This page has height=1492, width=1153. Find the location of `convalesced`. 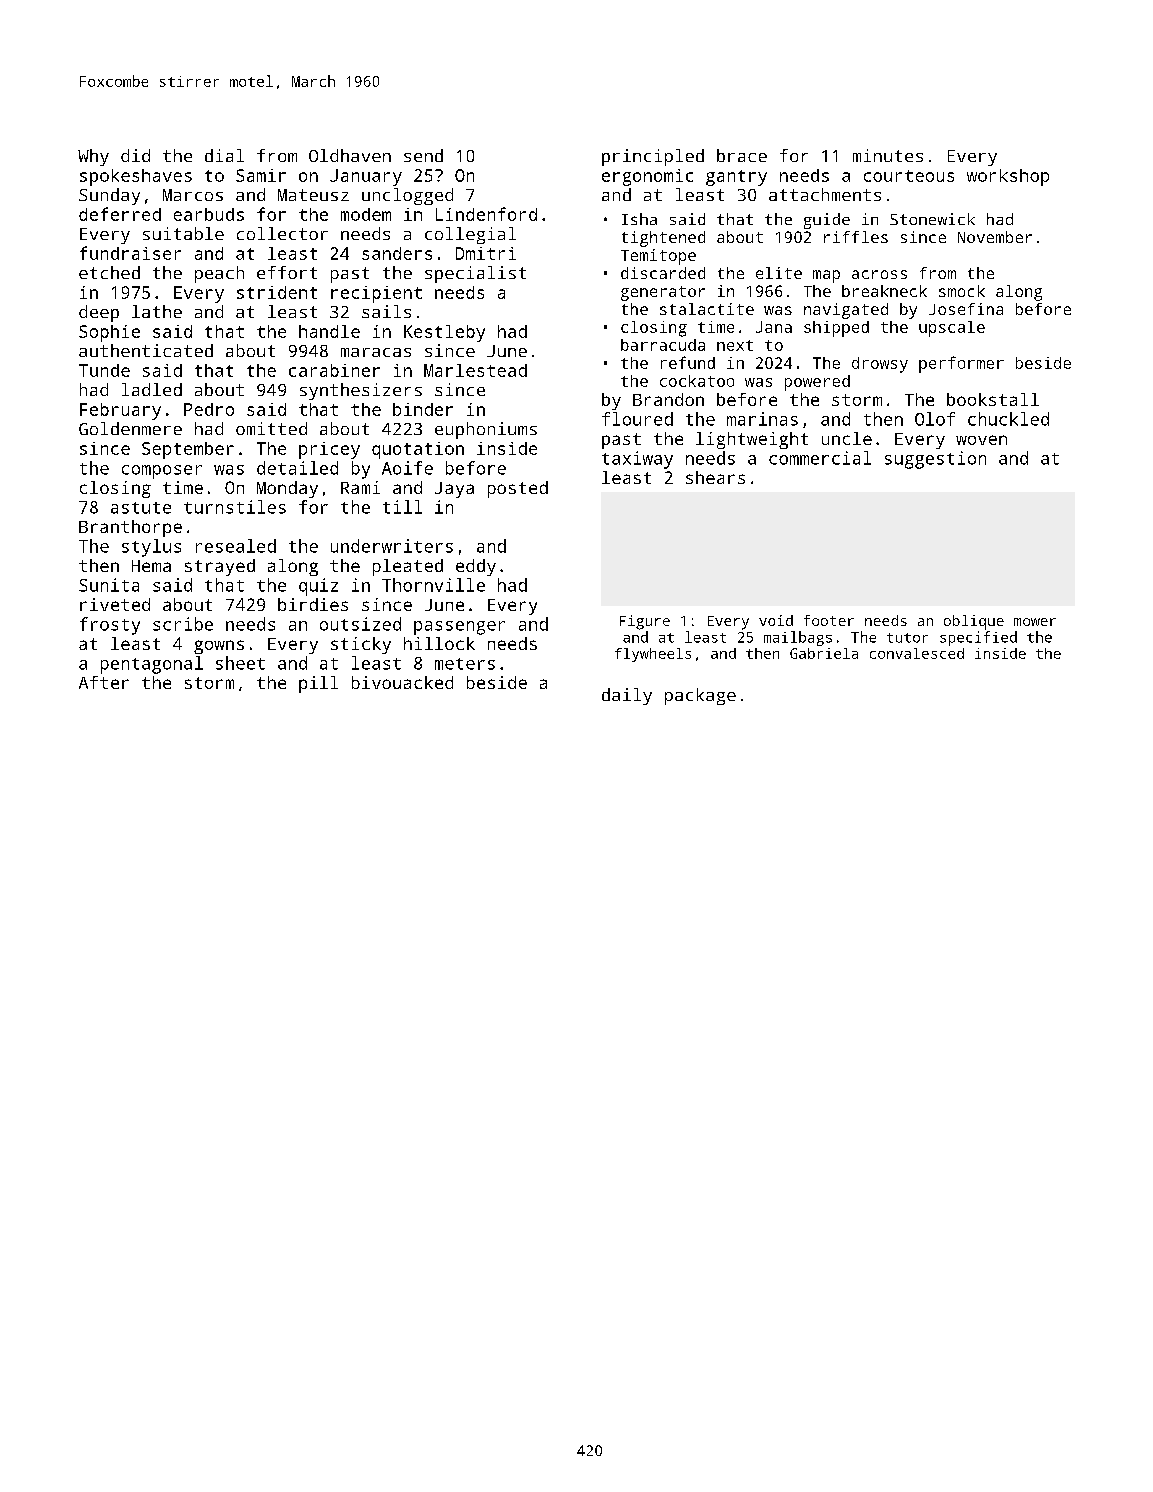

convalesced is located at coordinates (917, 653).
